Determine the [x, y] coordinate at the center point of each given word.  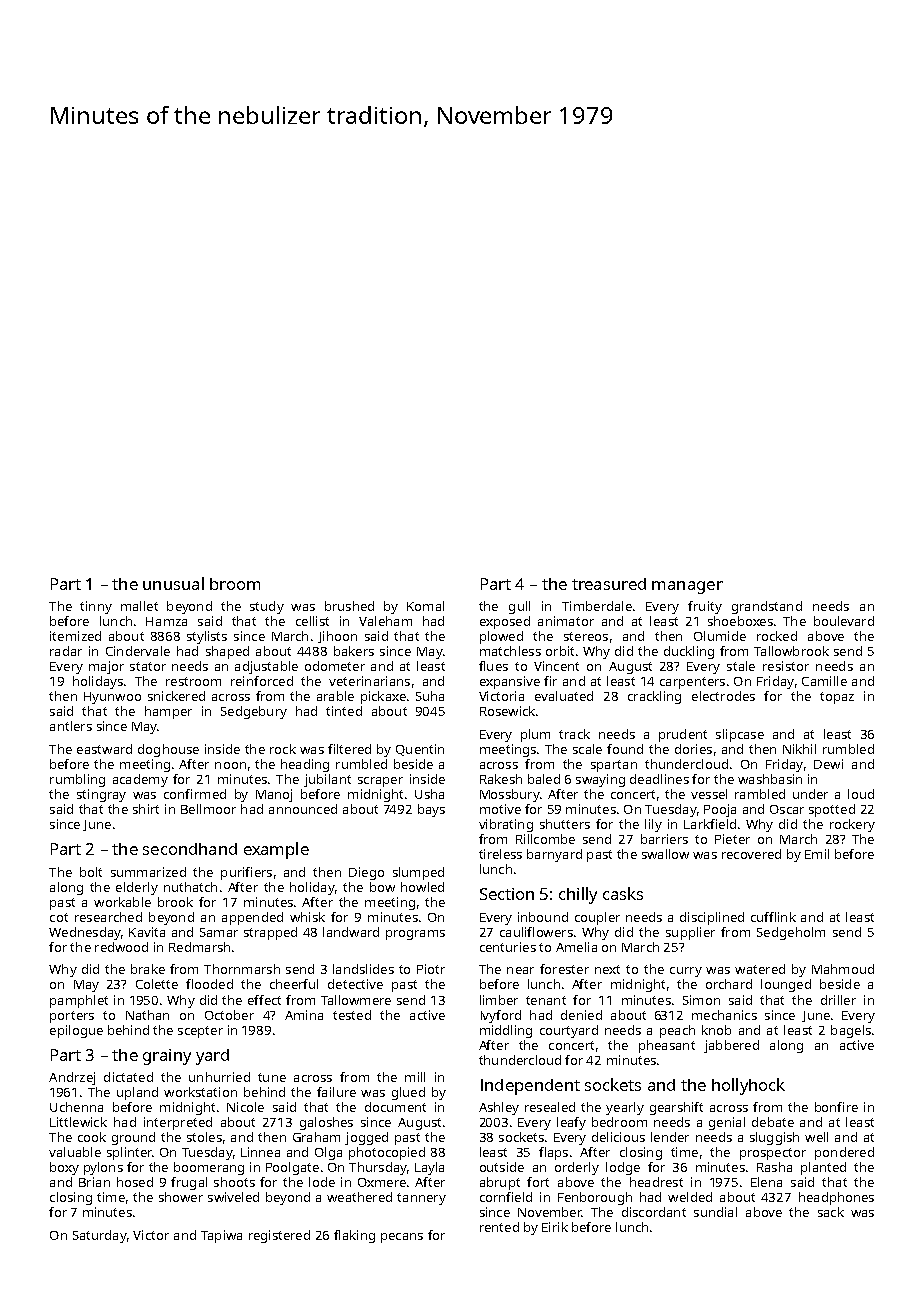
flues [493, 666]
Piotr [431, 969]
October [229, 1015]
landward [351, 932]
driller [838, 1000]
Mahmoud [843, 969]
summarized [148, 872]
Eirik [555, 1227]
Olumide [720, 636]
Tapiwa [221, 1236]
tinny [96, 607]
